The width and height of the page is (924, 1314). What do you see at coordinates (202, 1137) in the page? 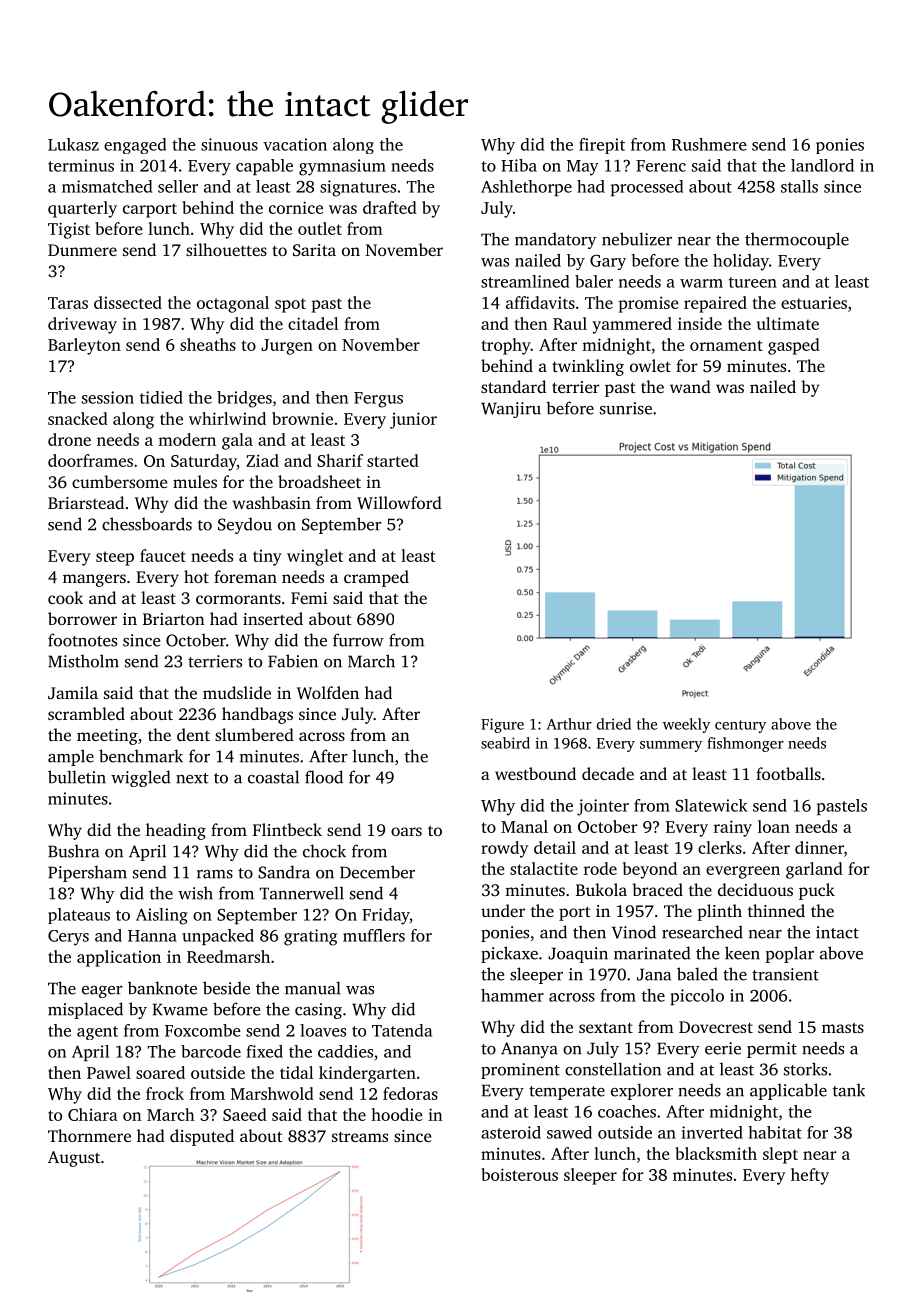
I see `disputed` at bounding box center [202, 1137].
